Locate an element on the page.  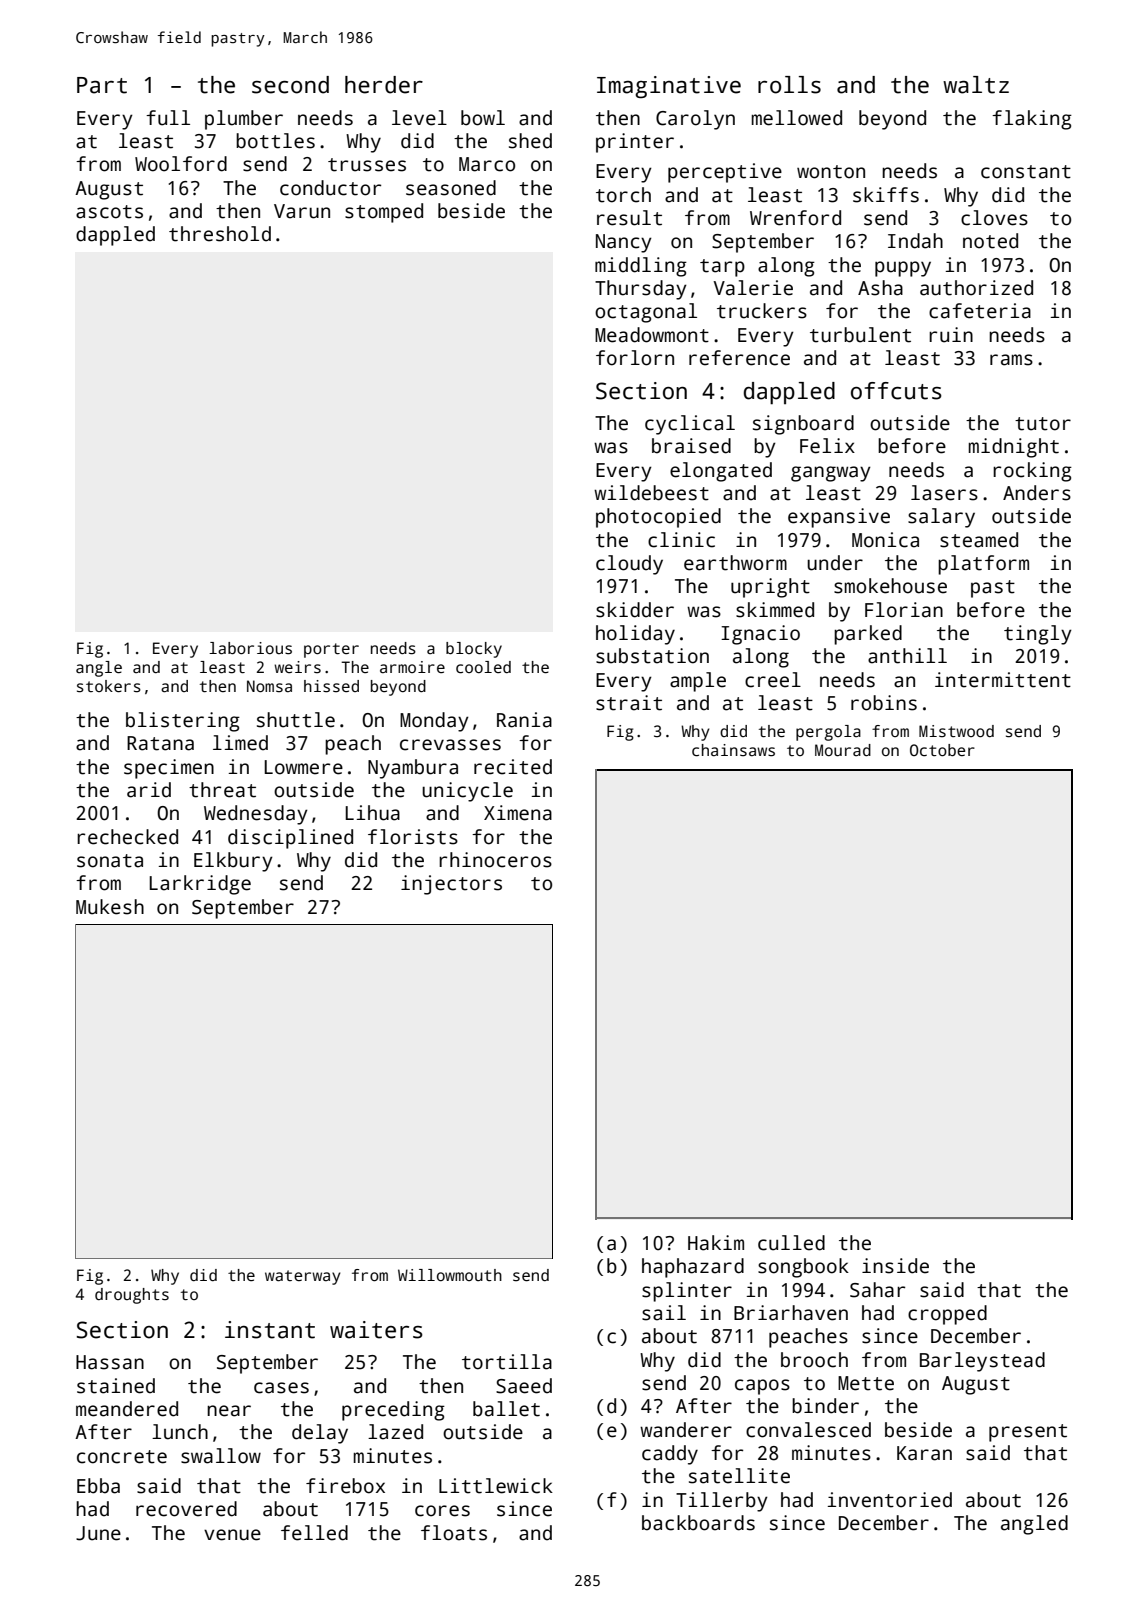
clinic is located at coordinates (681, 540).
